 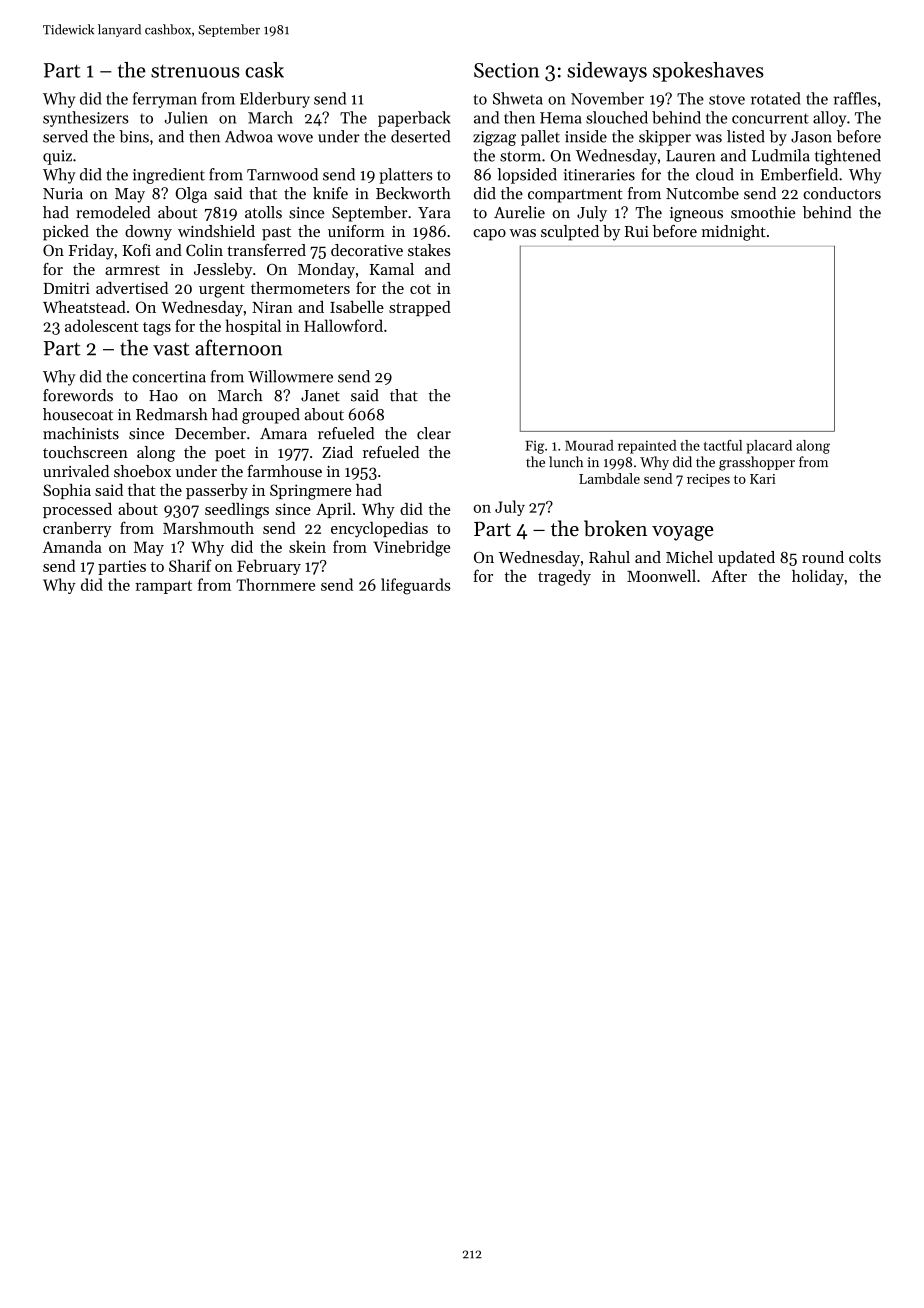 I want to click on Emberfield, so click(x=799, y=174).
